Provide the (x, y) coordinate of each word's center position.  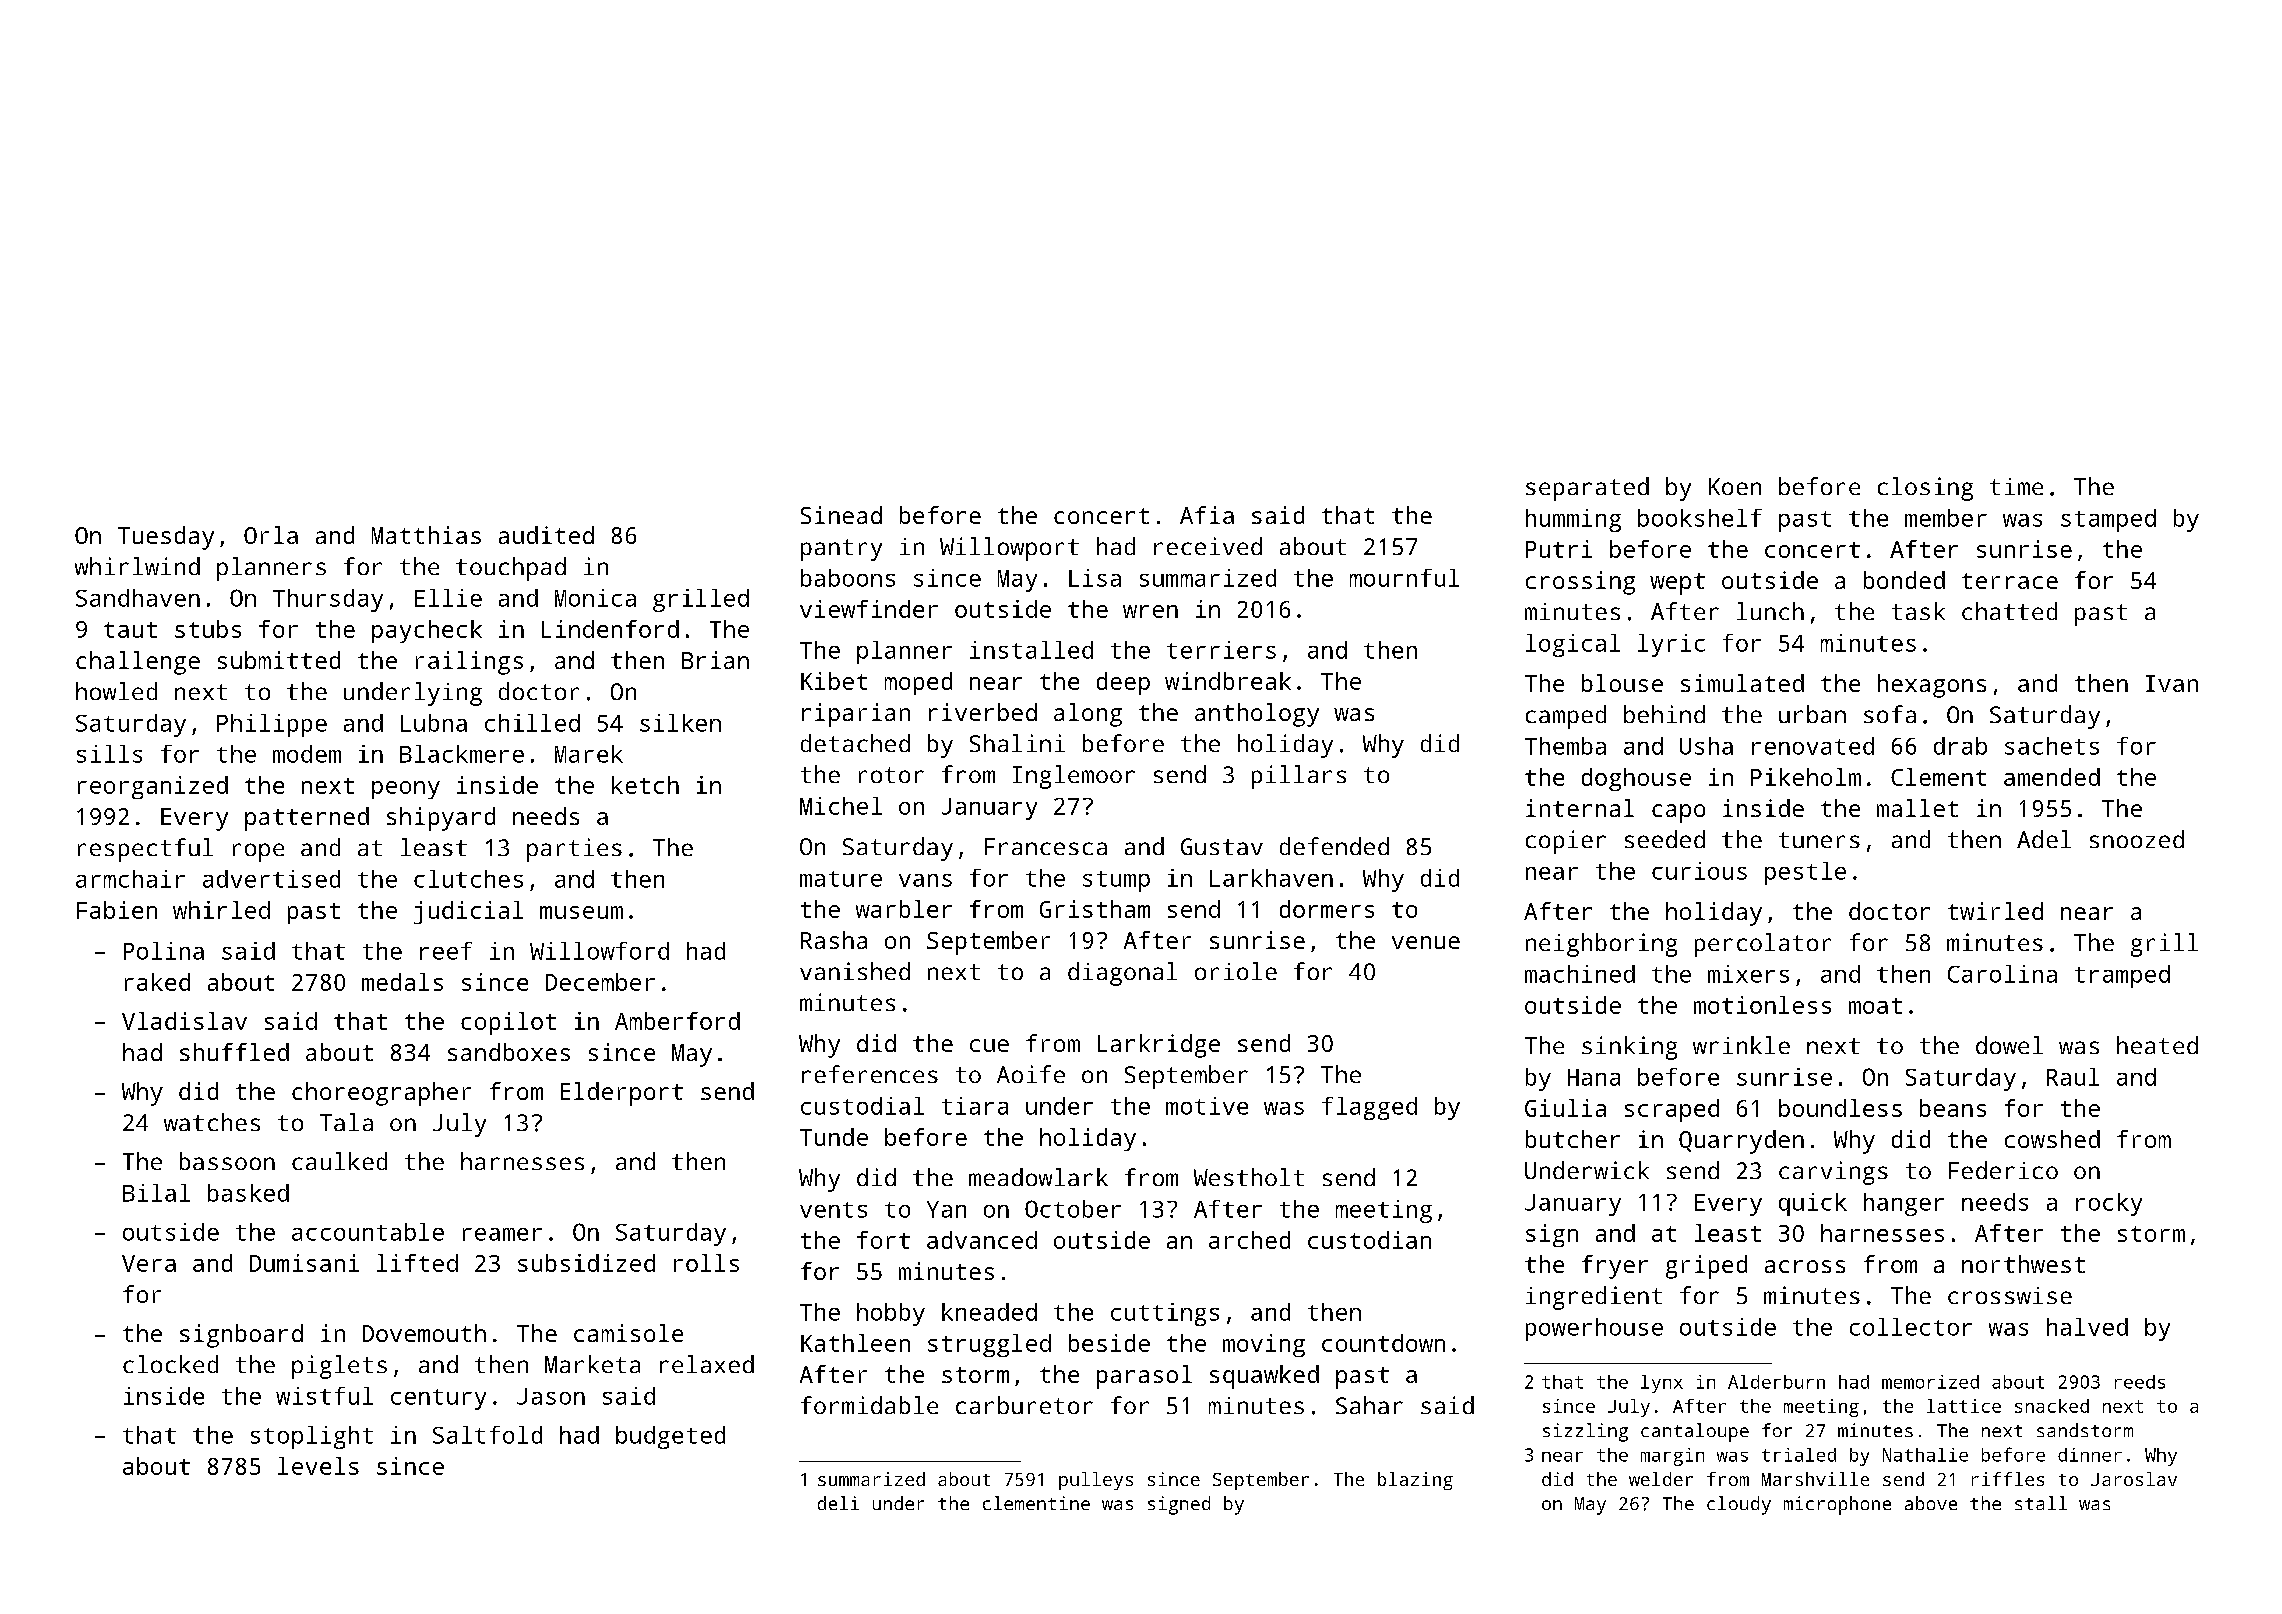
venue (1426, 942)
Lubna (434, 723)
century (438, 1399)
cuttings (1165, 1314)
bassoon (227, 1161)
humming (1573, 520)
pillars (1299, 777)
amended (2052, 777)
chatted (2009, 611)
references (870, 1074)
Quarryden (1741, 1142)
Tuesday (166, 538)
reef (446, 951)
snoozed (2137, 839)
